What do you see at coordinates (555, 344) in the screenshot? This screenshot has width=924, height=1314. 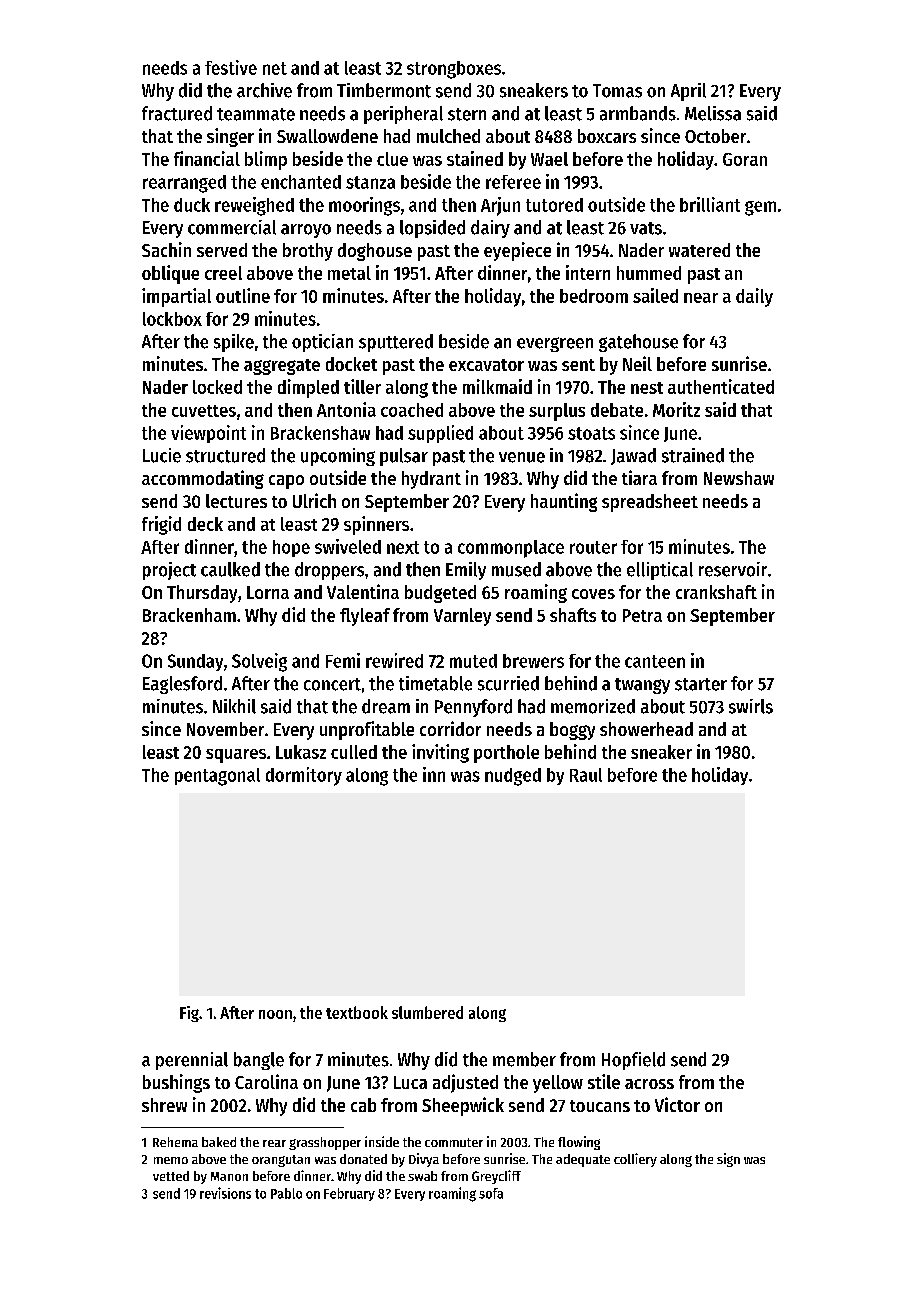 I see `evergreen` at bounding box center [555, 344].
